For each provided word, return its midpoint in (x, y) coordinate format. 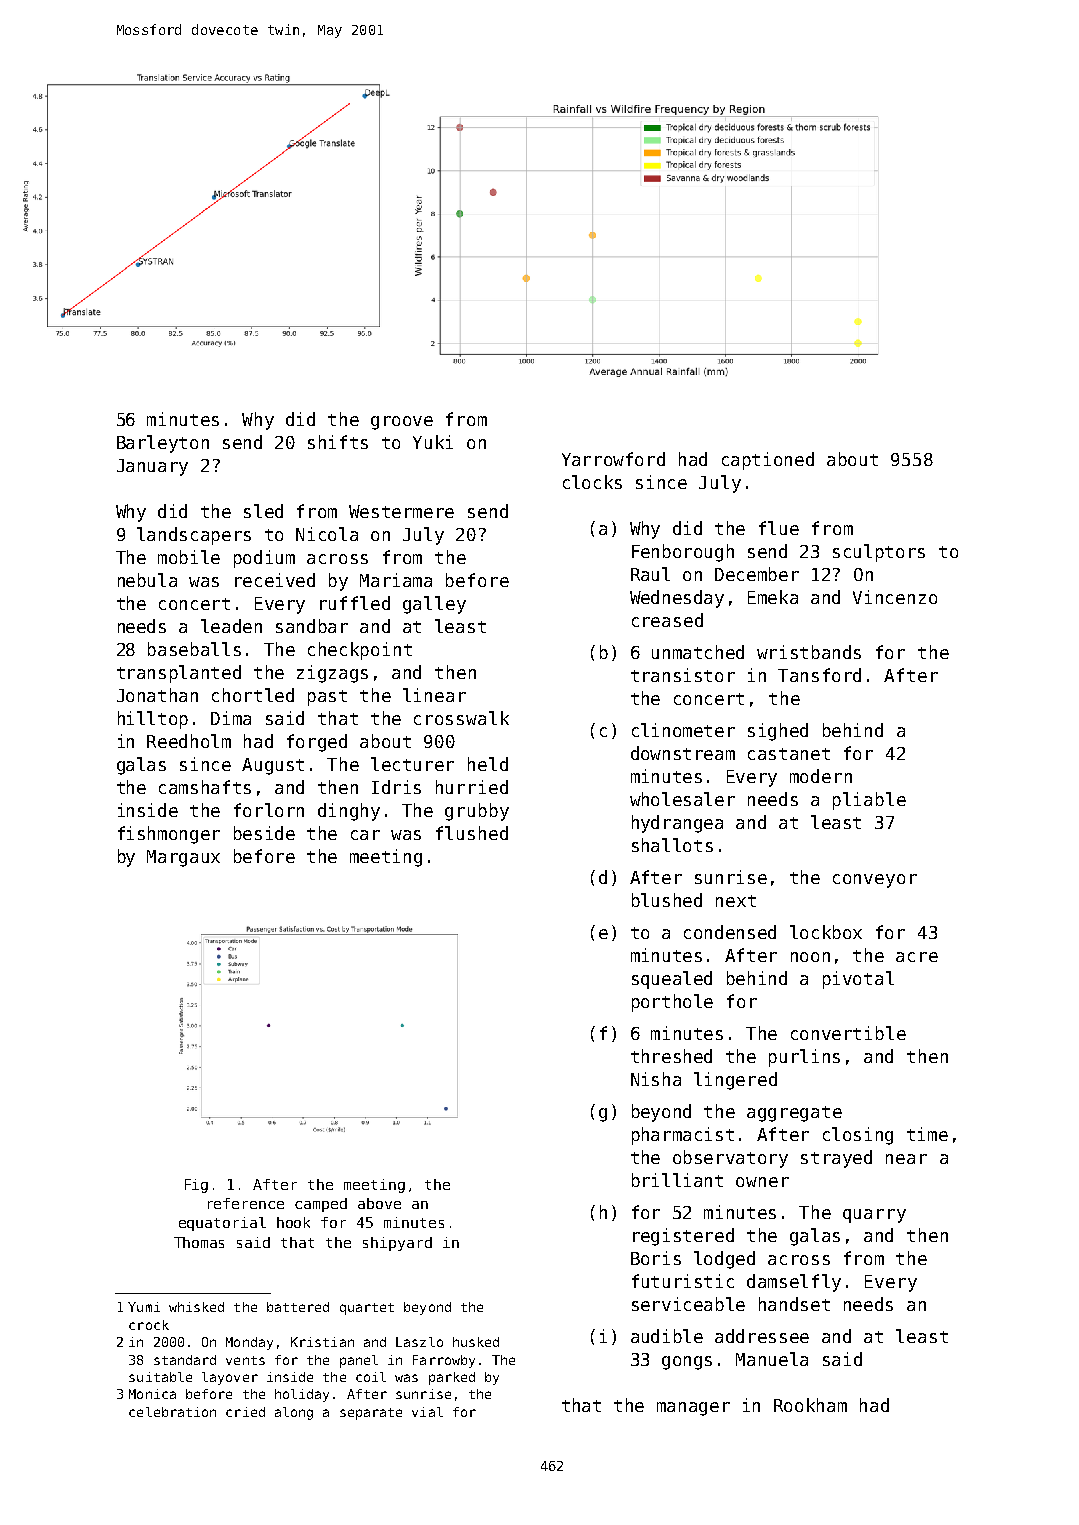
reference (246, 1203)
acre (917, 957)
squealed (672, 980)
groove (402, 423)
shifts (338, 442)
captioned (768, 461)
